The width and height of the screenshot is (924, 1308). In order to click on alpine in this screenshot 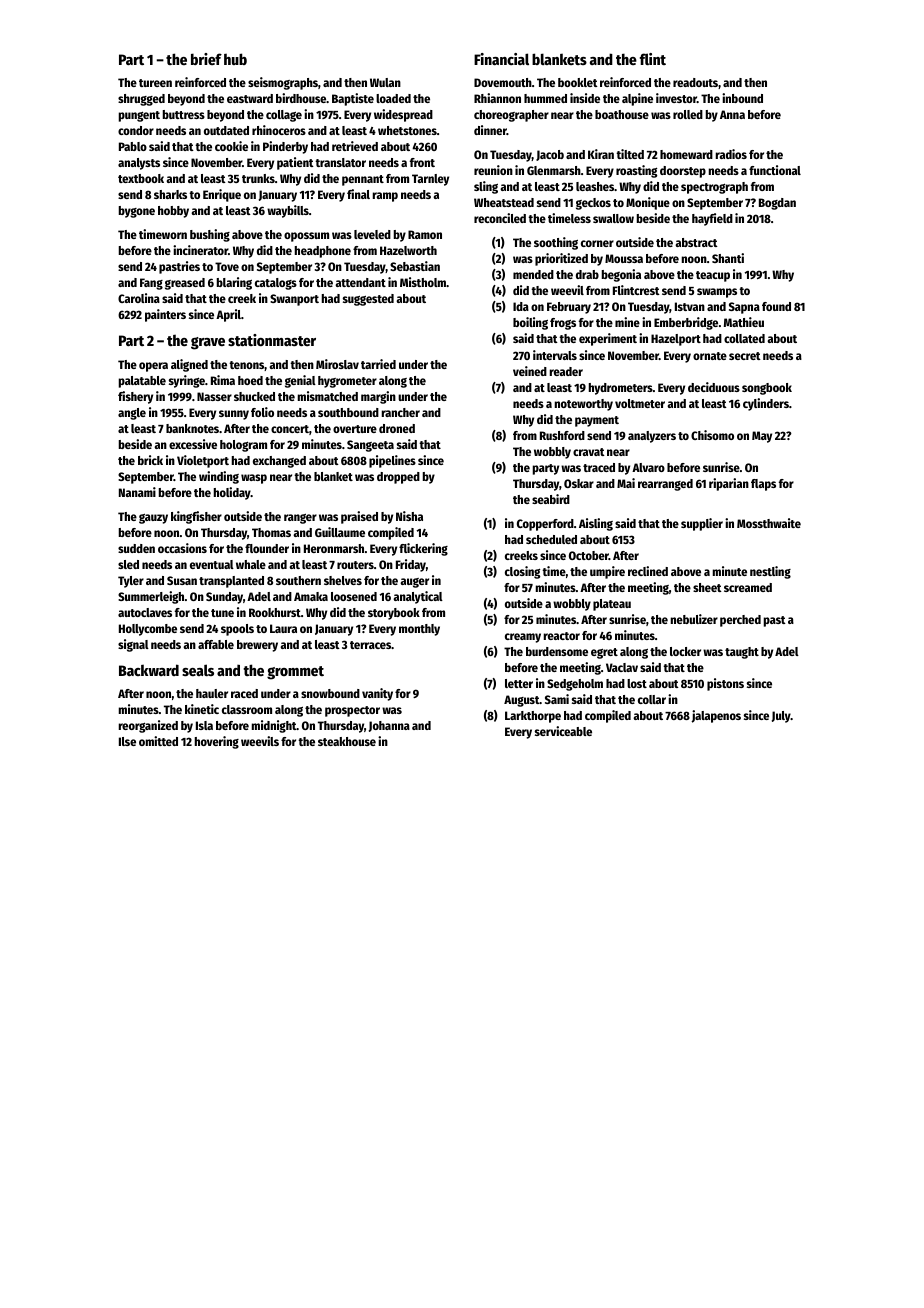, I will do `click(637, 99)`.
